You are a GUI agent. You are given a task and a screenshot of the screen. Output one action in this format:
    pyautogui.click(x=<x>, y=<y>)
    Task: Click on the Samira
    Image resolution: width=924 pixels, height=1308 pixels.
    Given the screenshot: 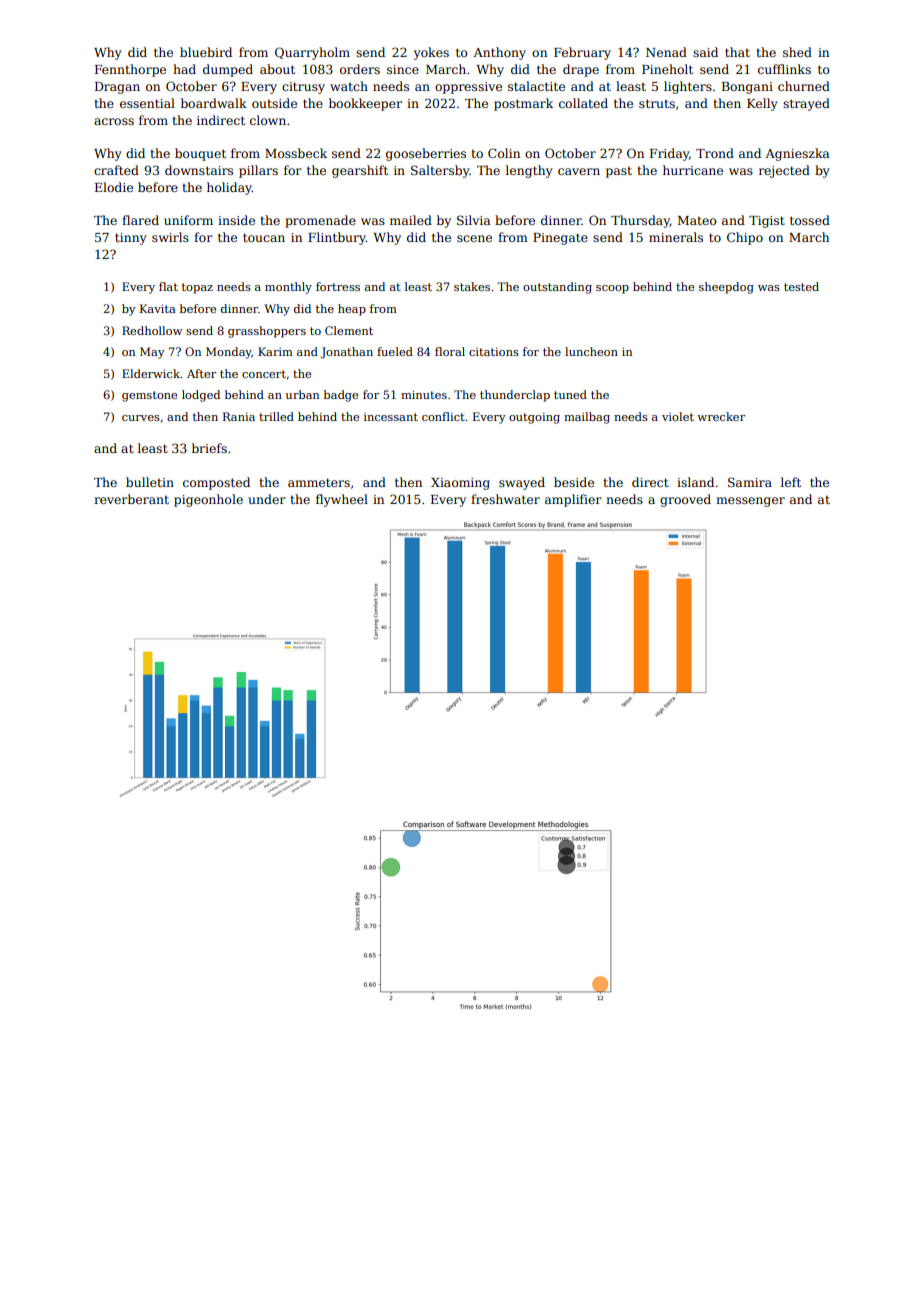 What is the action you would take?
    pyautogui.click(x=750, y=482)
